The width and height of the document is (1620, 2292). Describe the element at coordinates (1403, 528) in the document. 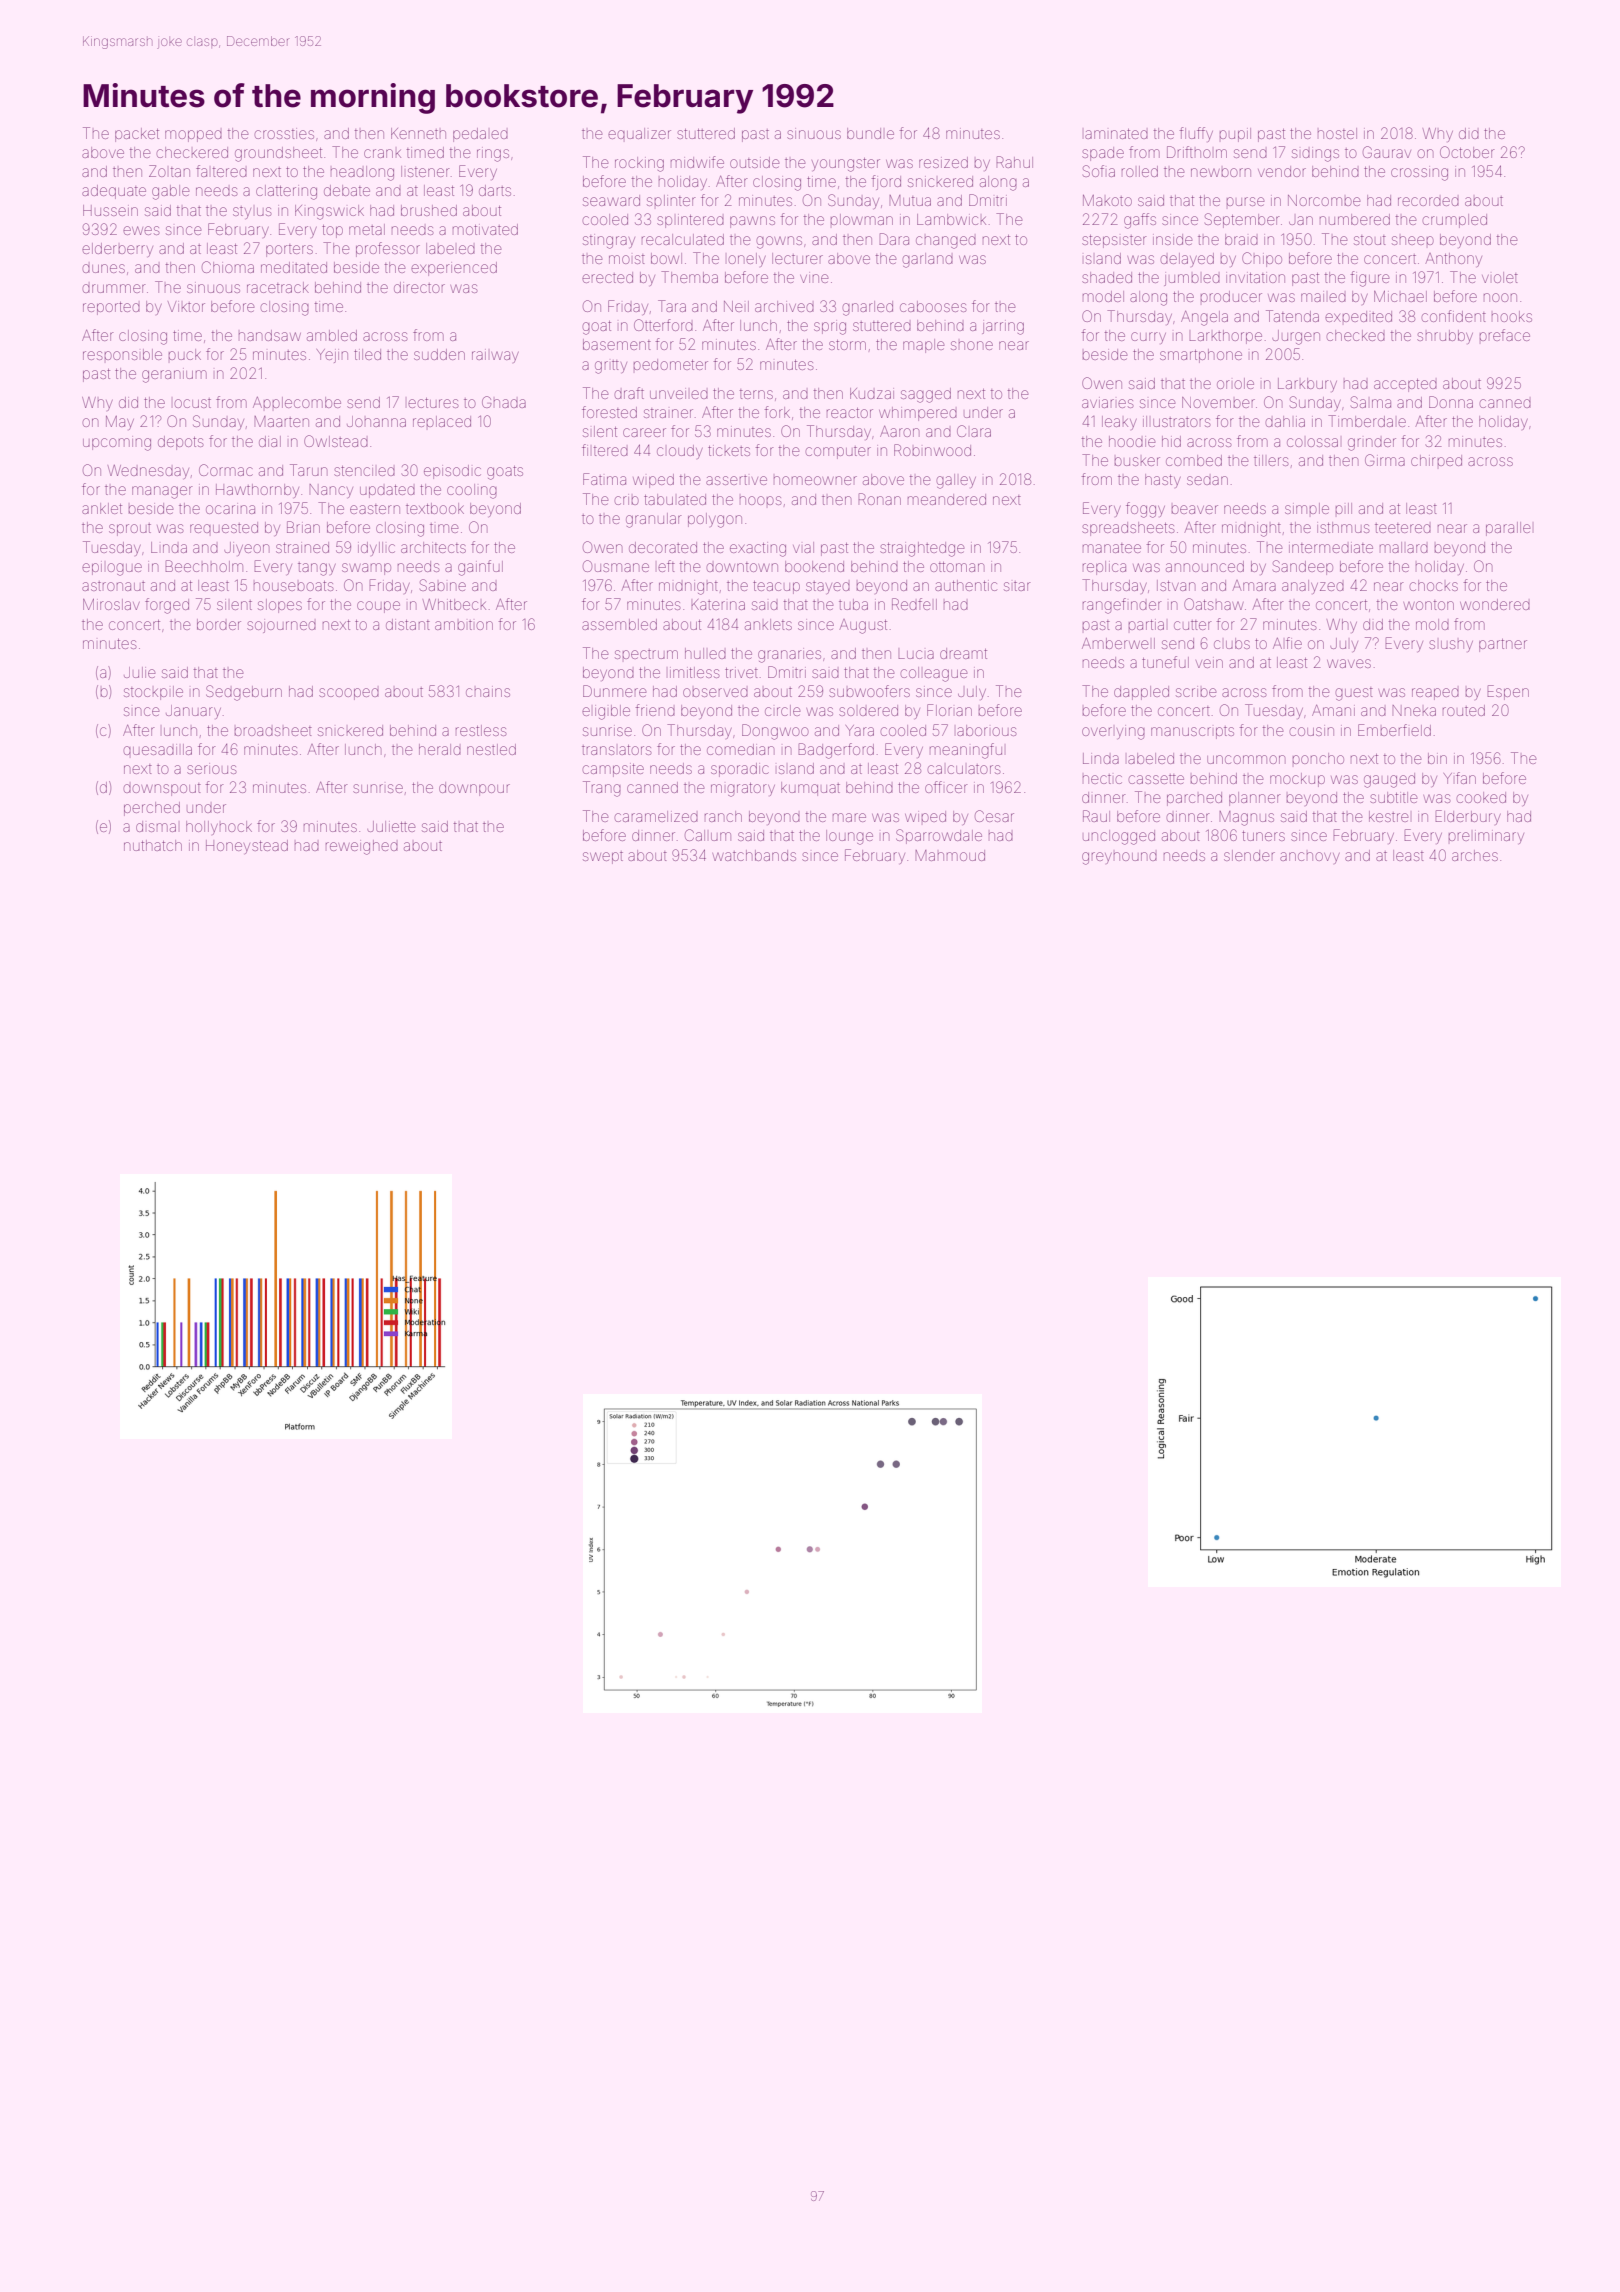

I see `teetered` at that location.
